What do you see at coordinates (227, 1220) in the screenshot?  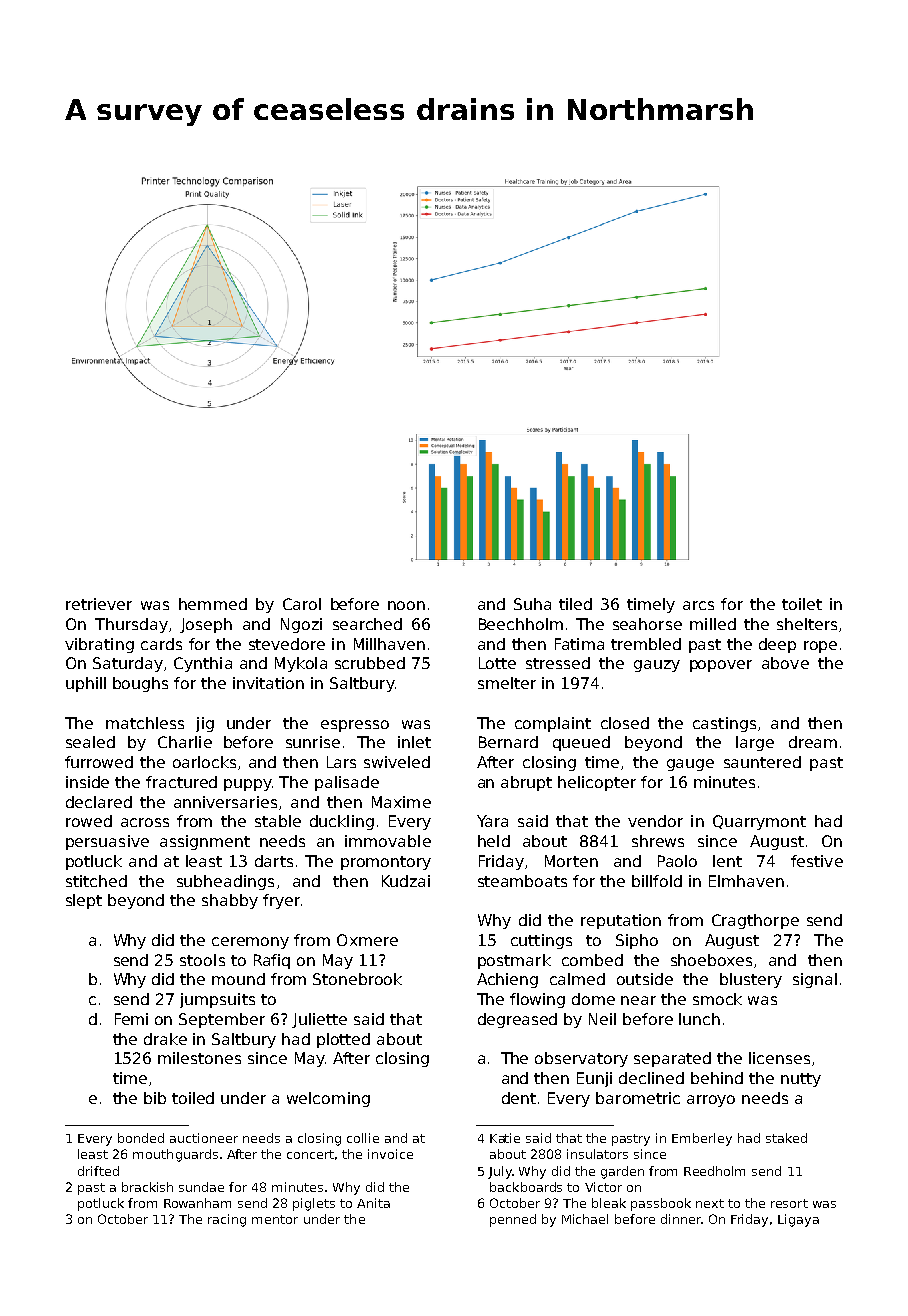 I see `racing` at bounding box center [227, 1220].
